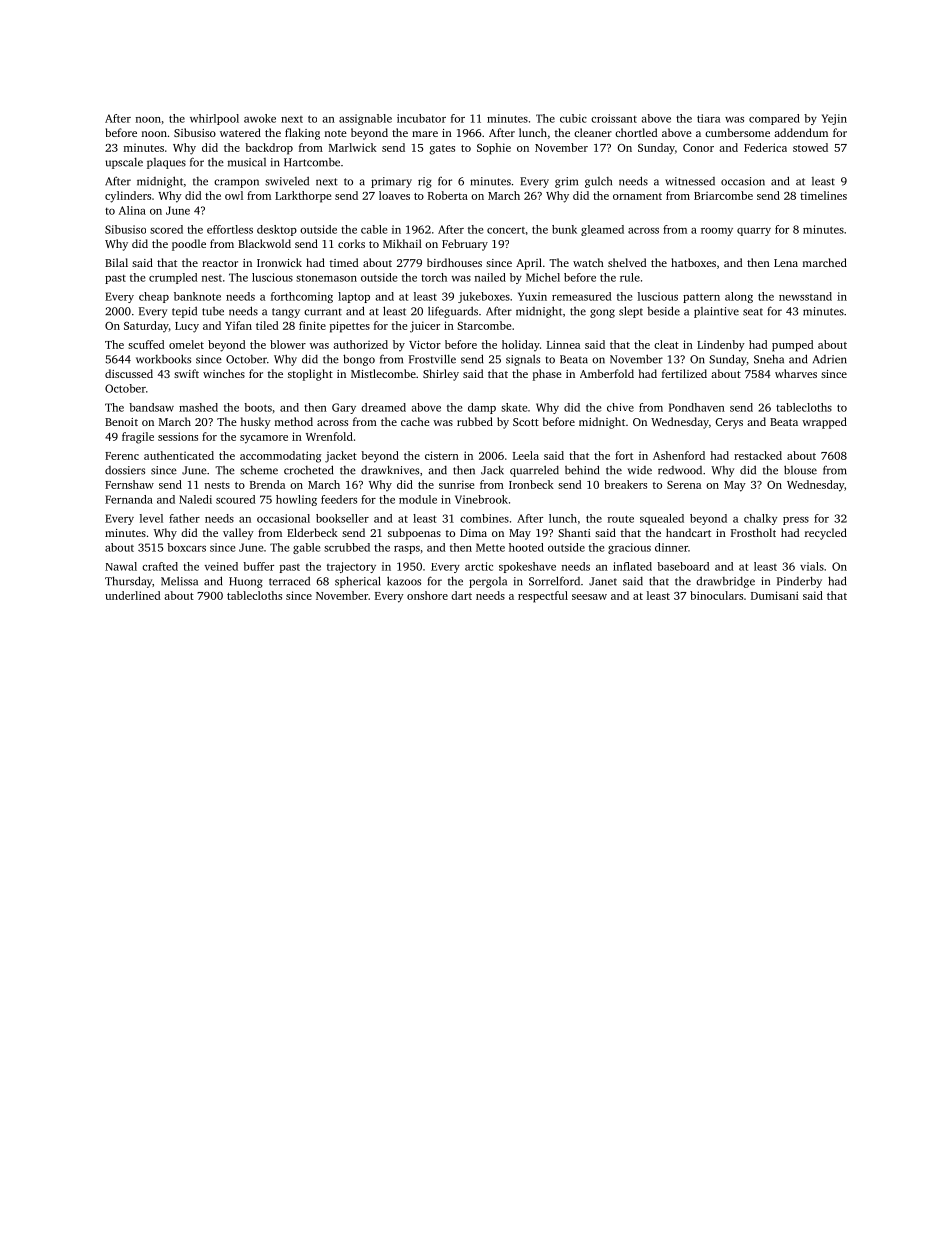 The width and height of the screenshot is (952, 1233). I want to click on assignable, so click(365, 119).
